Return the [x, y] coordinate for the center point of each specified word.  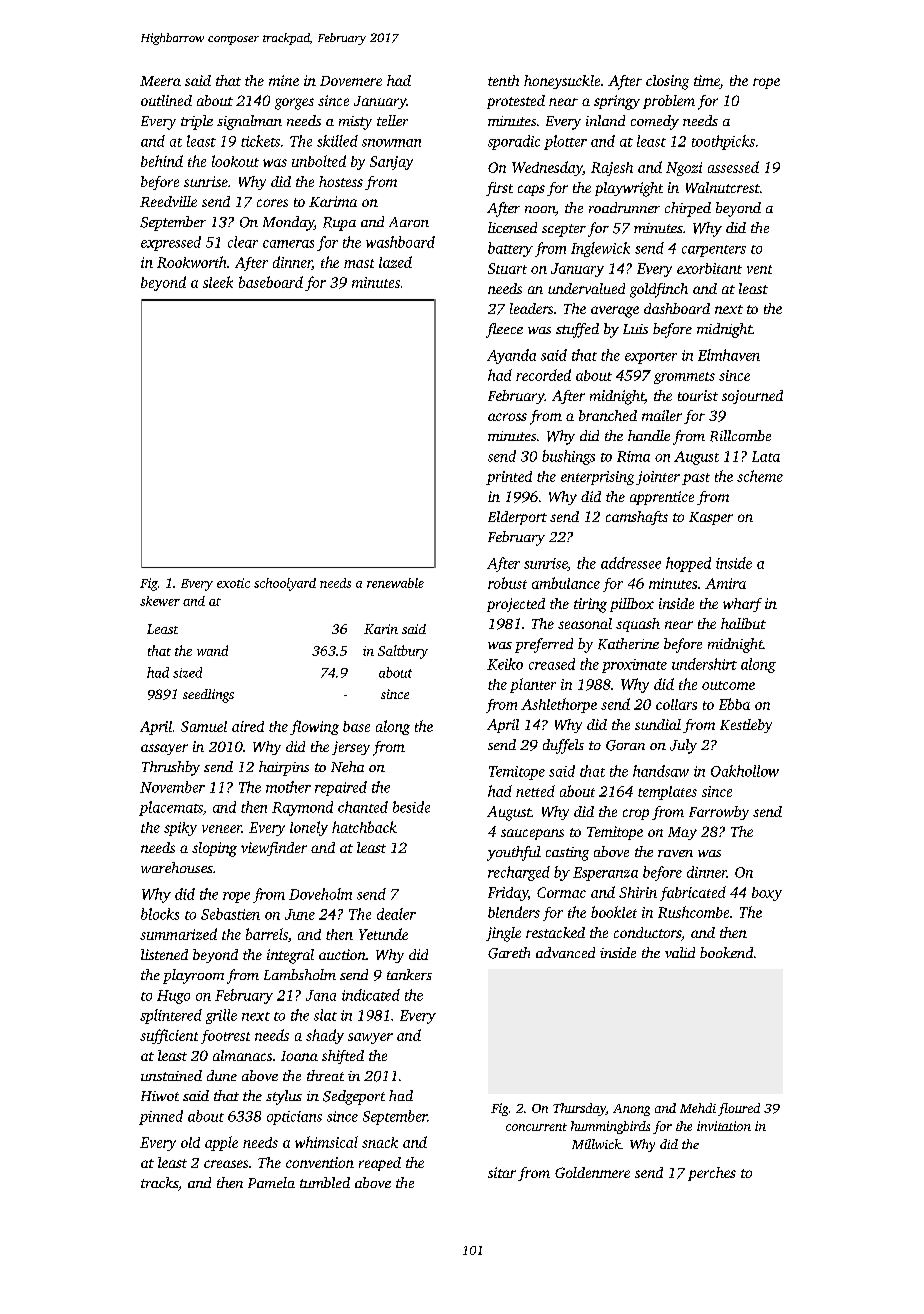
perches [712, 1174]
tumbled [325, 1182]
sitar [502, 1172]
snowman [391, 143]
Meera [160, 81]
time [707, 82]
